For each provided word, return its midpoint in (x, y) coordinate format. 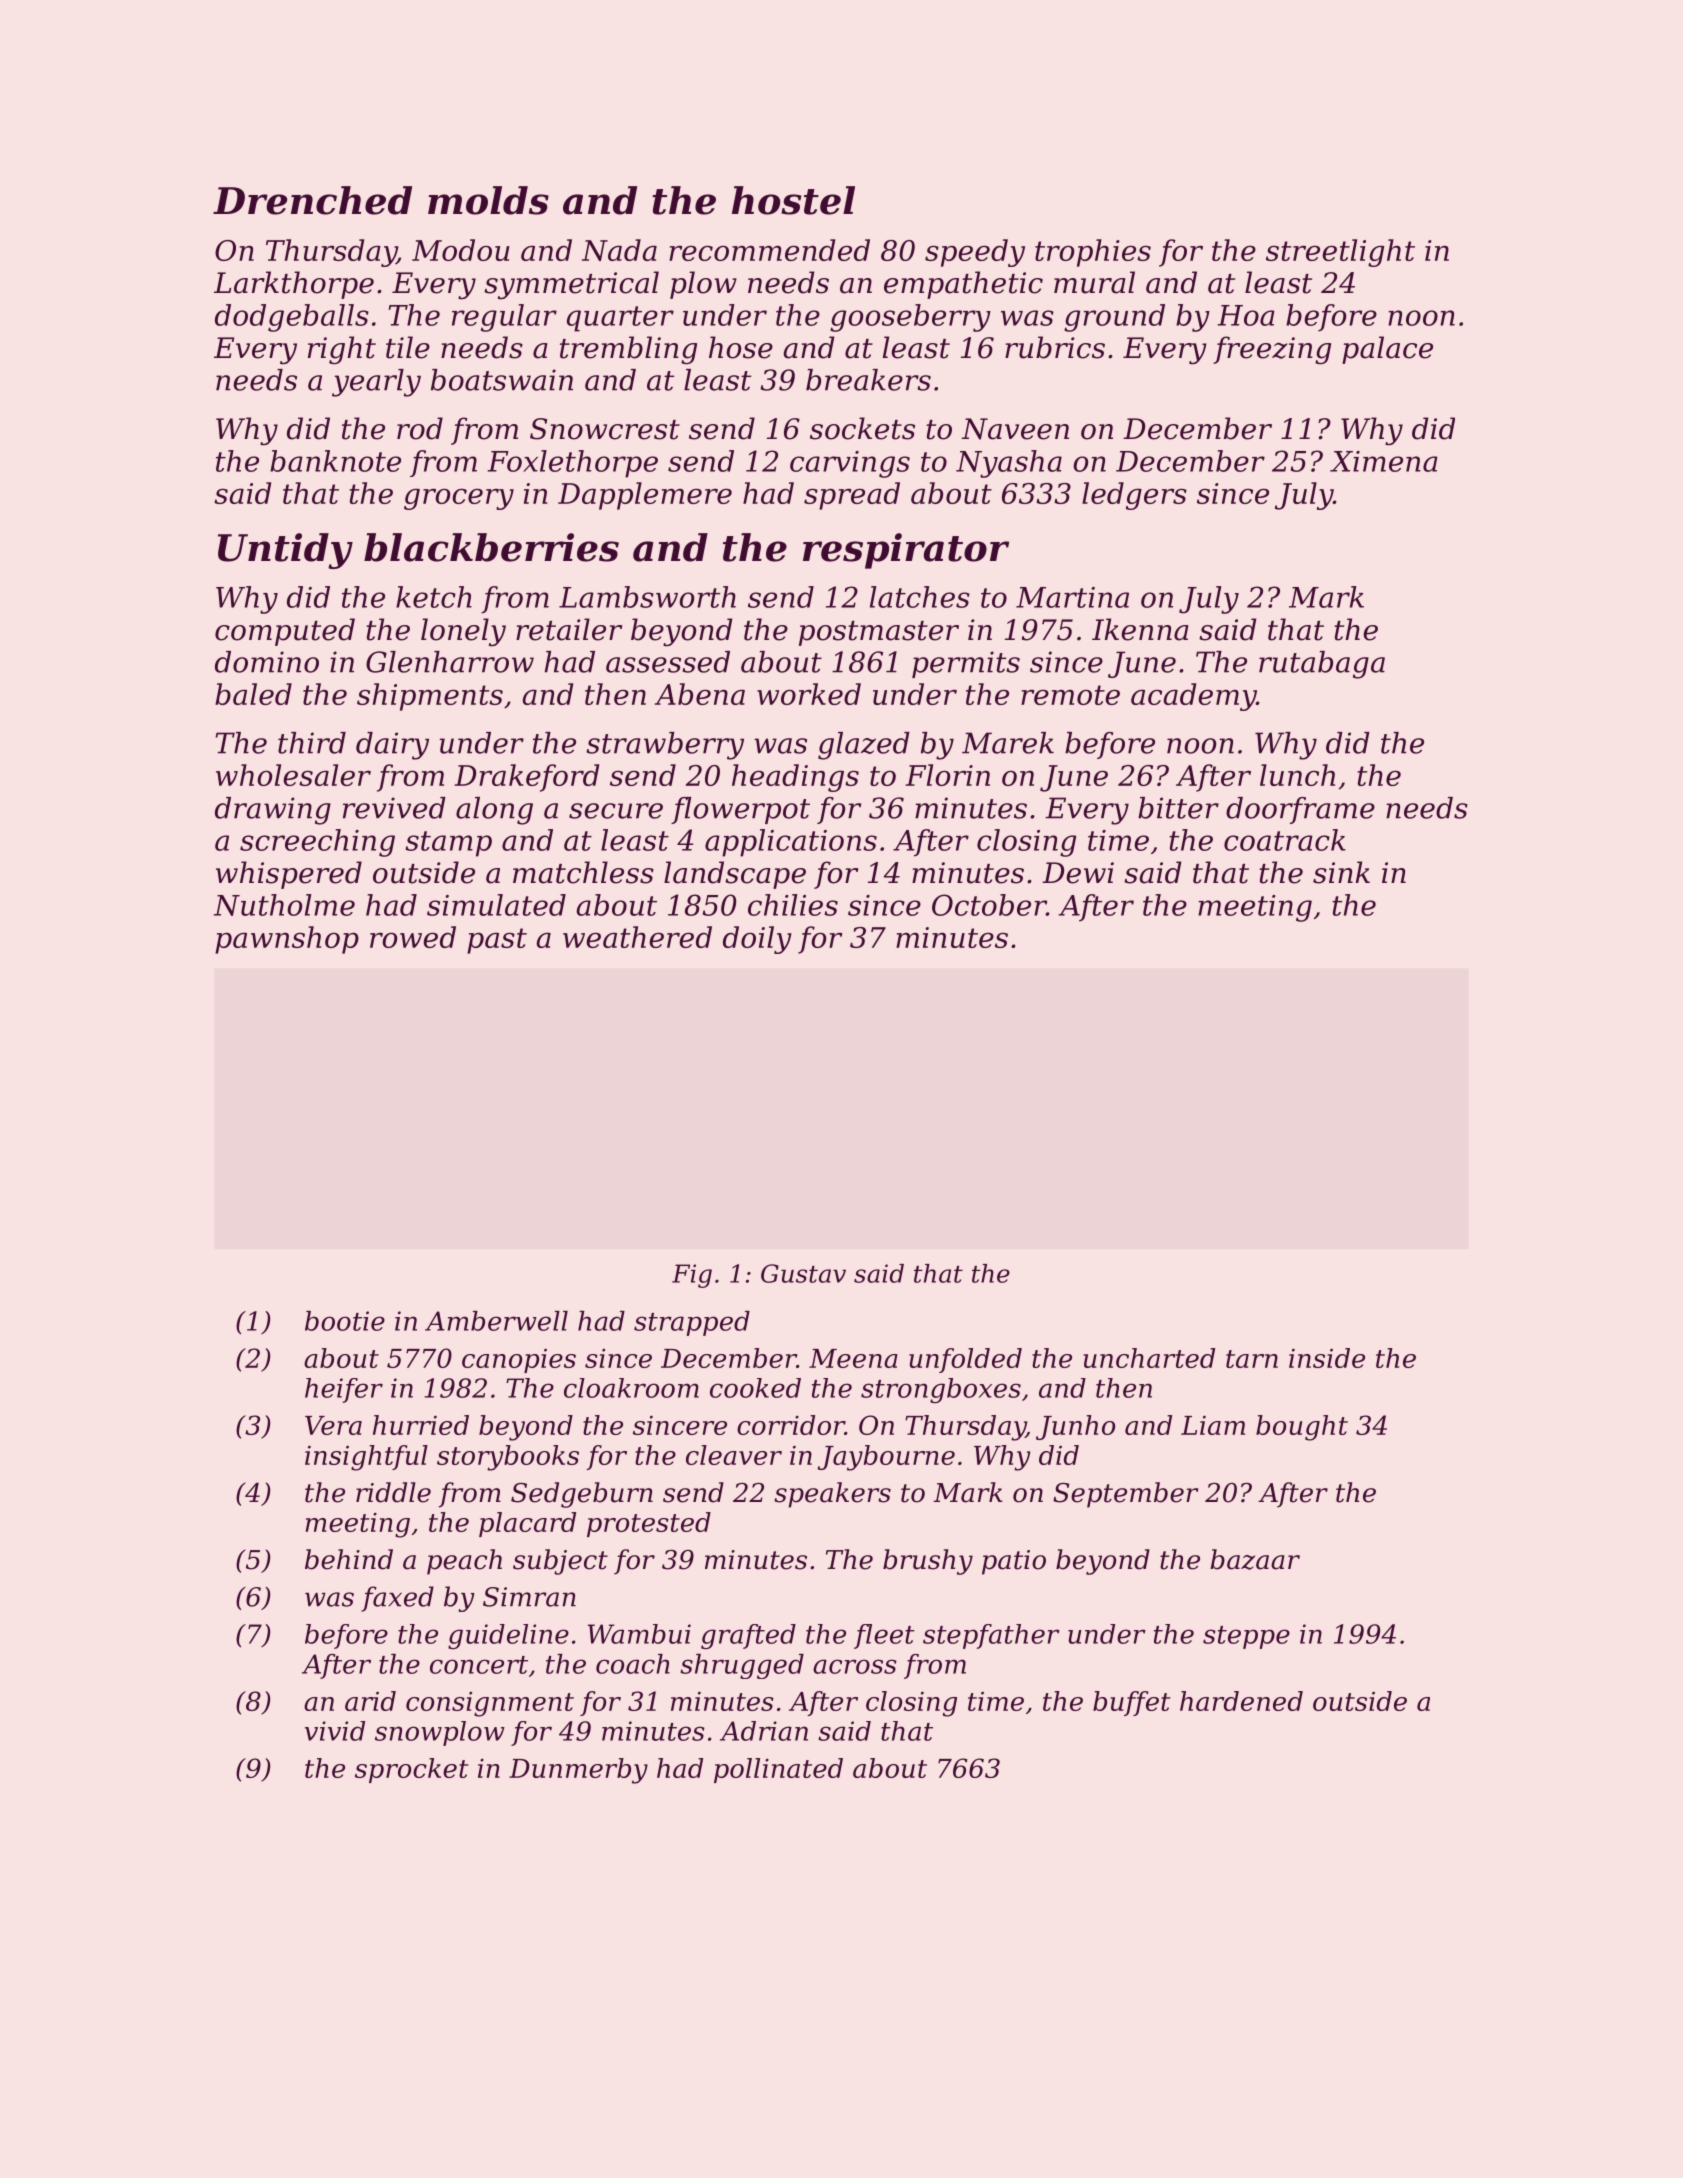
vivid (335, 1731)
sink (1341, 872)
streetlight (1340, 253)
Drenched (312, 200)
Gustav (803, 1273)
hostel (793, 200)
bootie (345, 1321)
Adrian (764, 1731)
